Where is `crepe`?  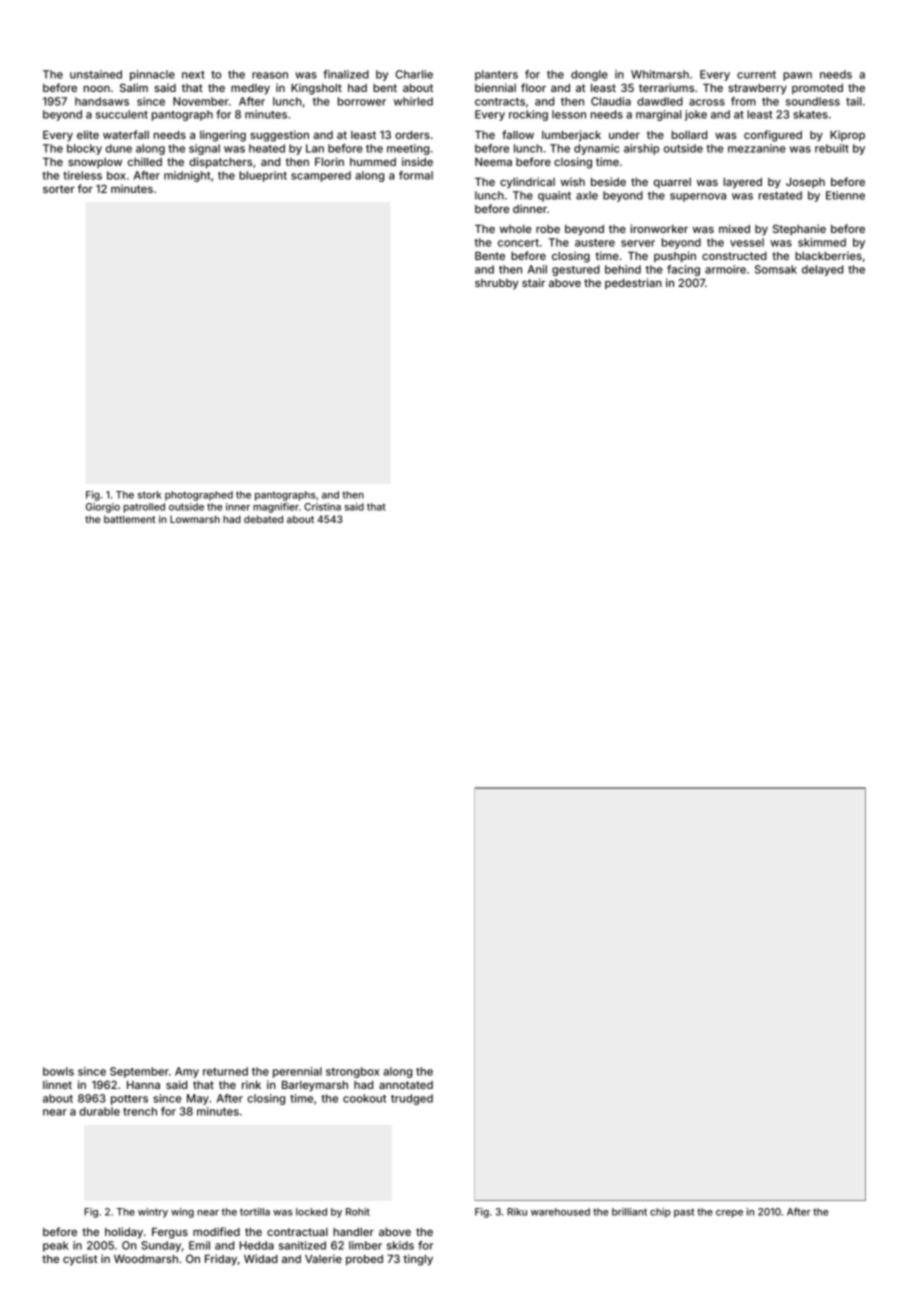 crepe is located at coordinates (729, 1214).
